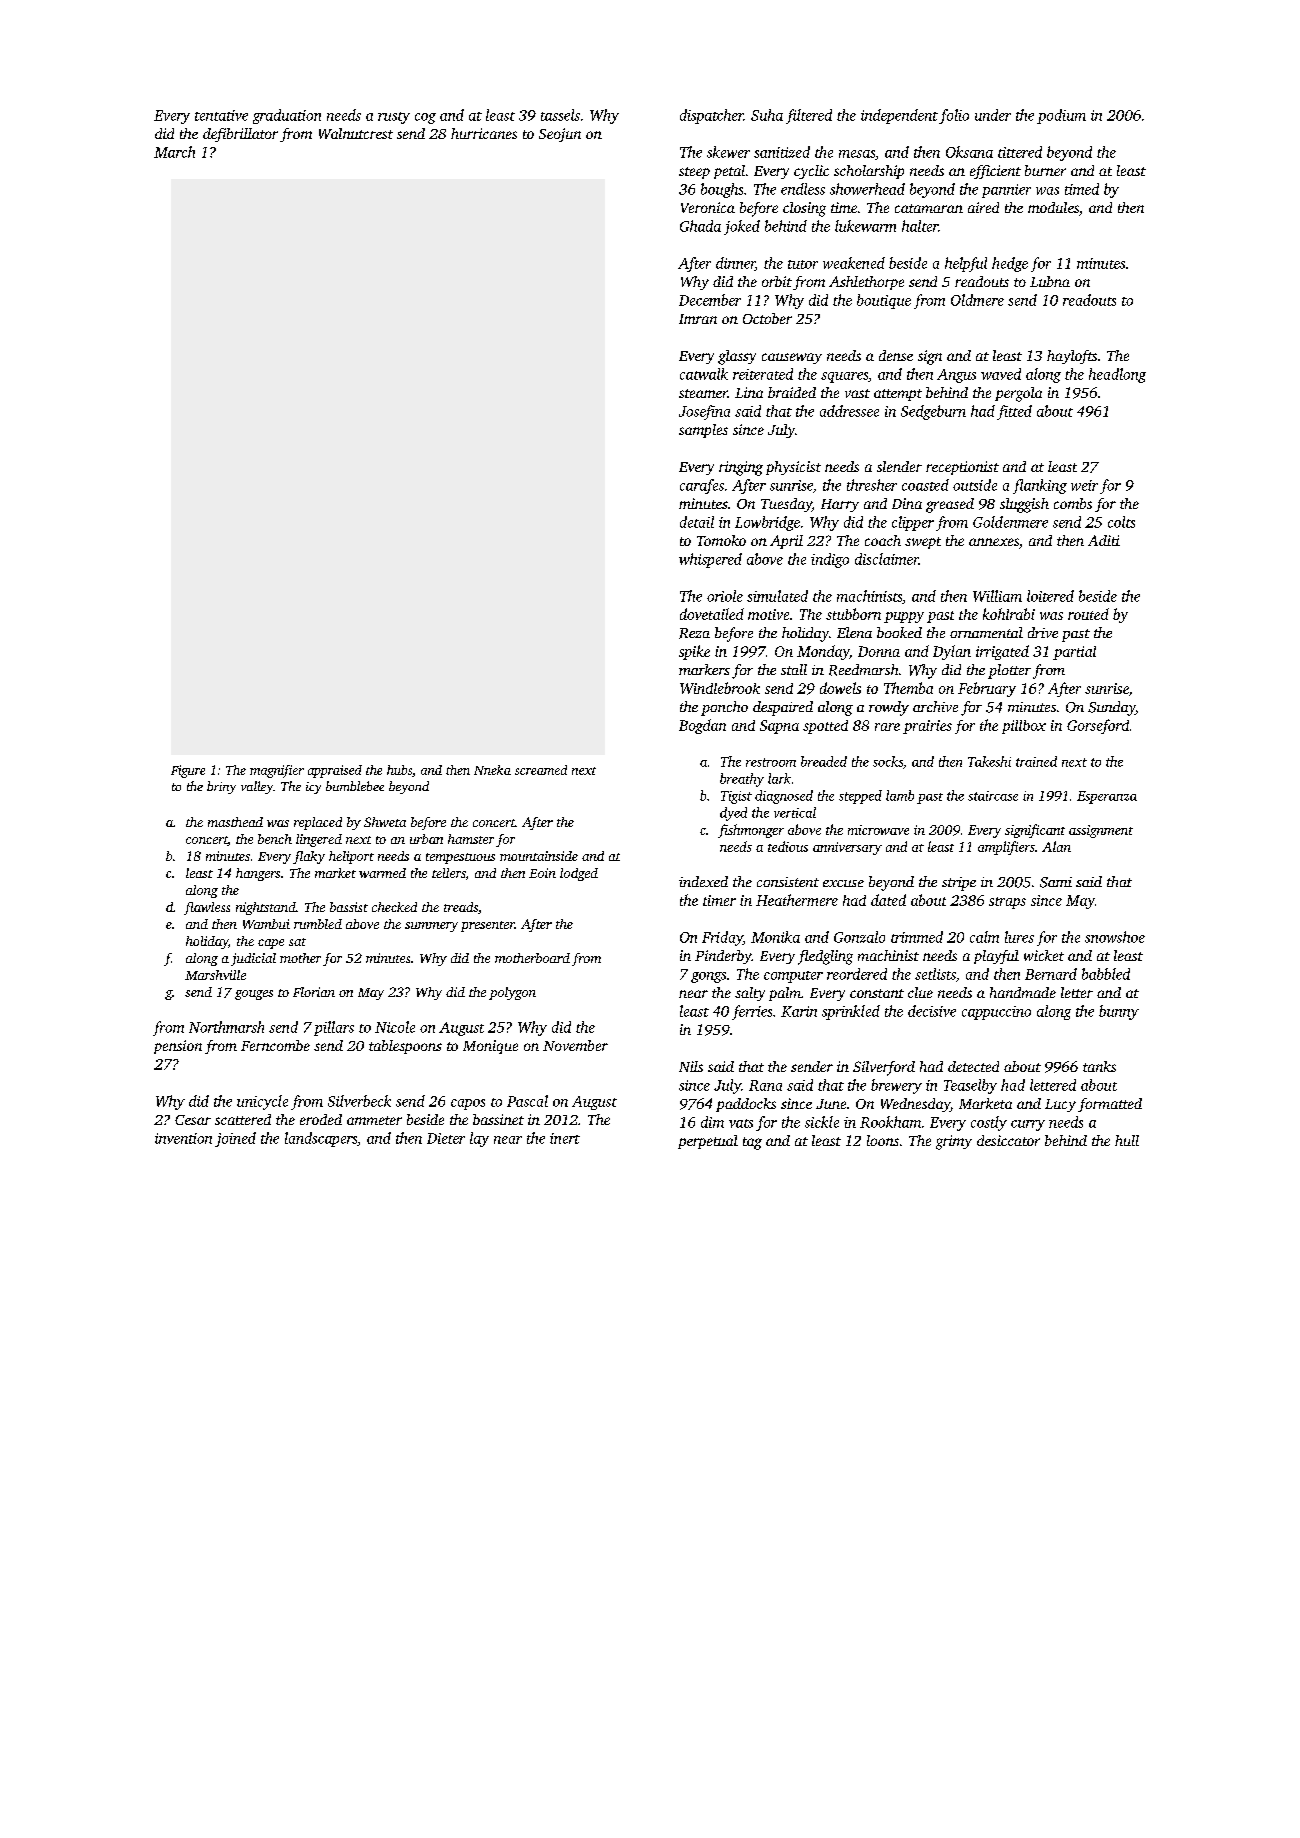 The image size is (1300, 1838). I want to click on halter, so click(920, 226).
